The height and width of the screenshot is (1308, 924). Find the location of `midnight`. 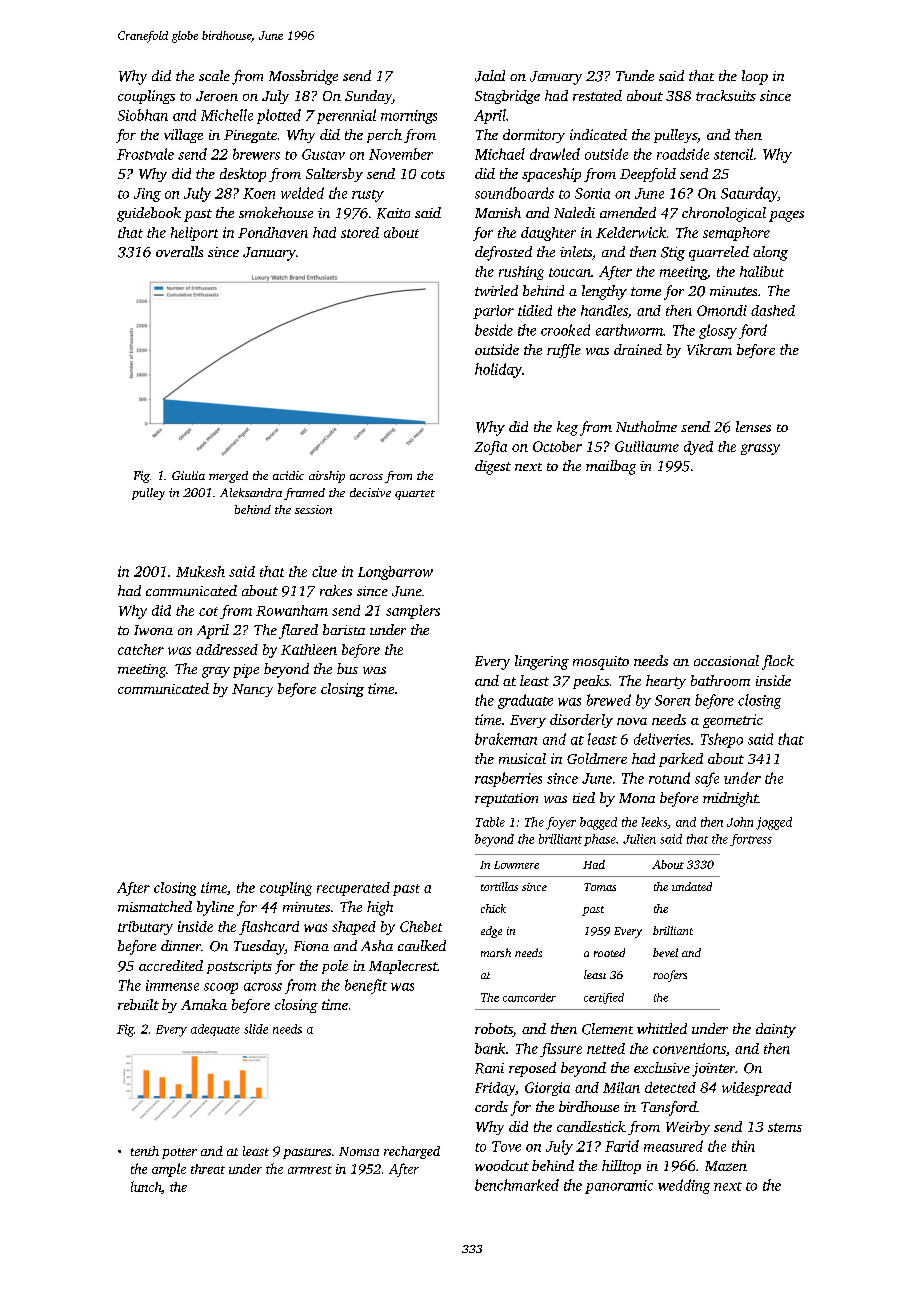

midnight is located at coordinates (730, 799).
